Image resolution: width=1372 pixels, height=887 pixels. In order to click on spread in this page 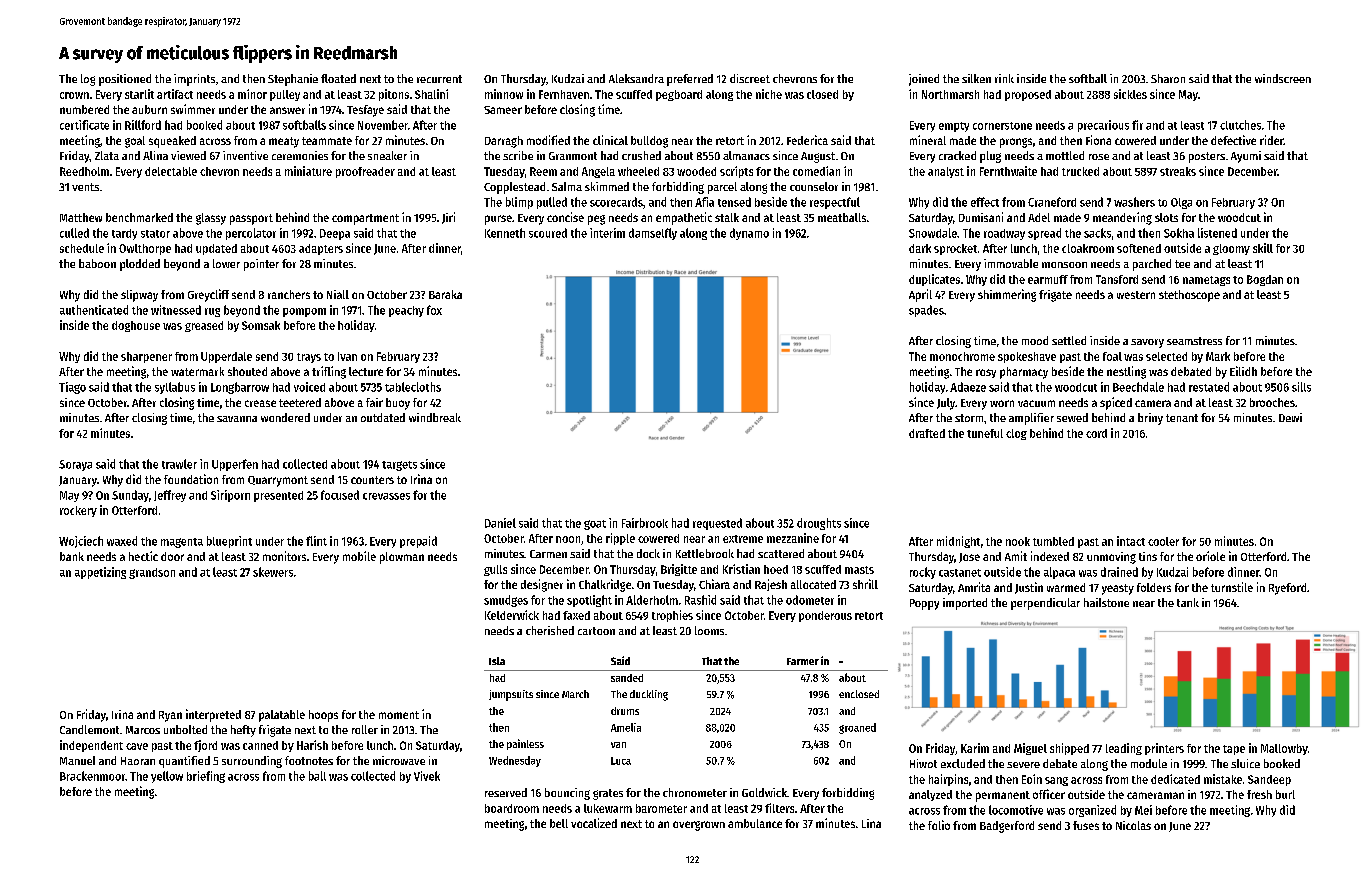, I will do `click(1044, 234)`.
